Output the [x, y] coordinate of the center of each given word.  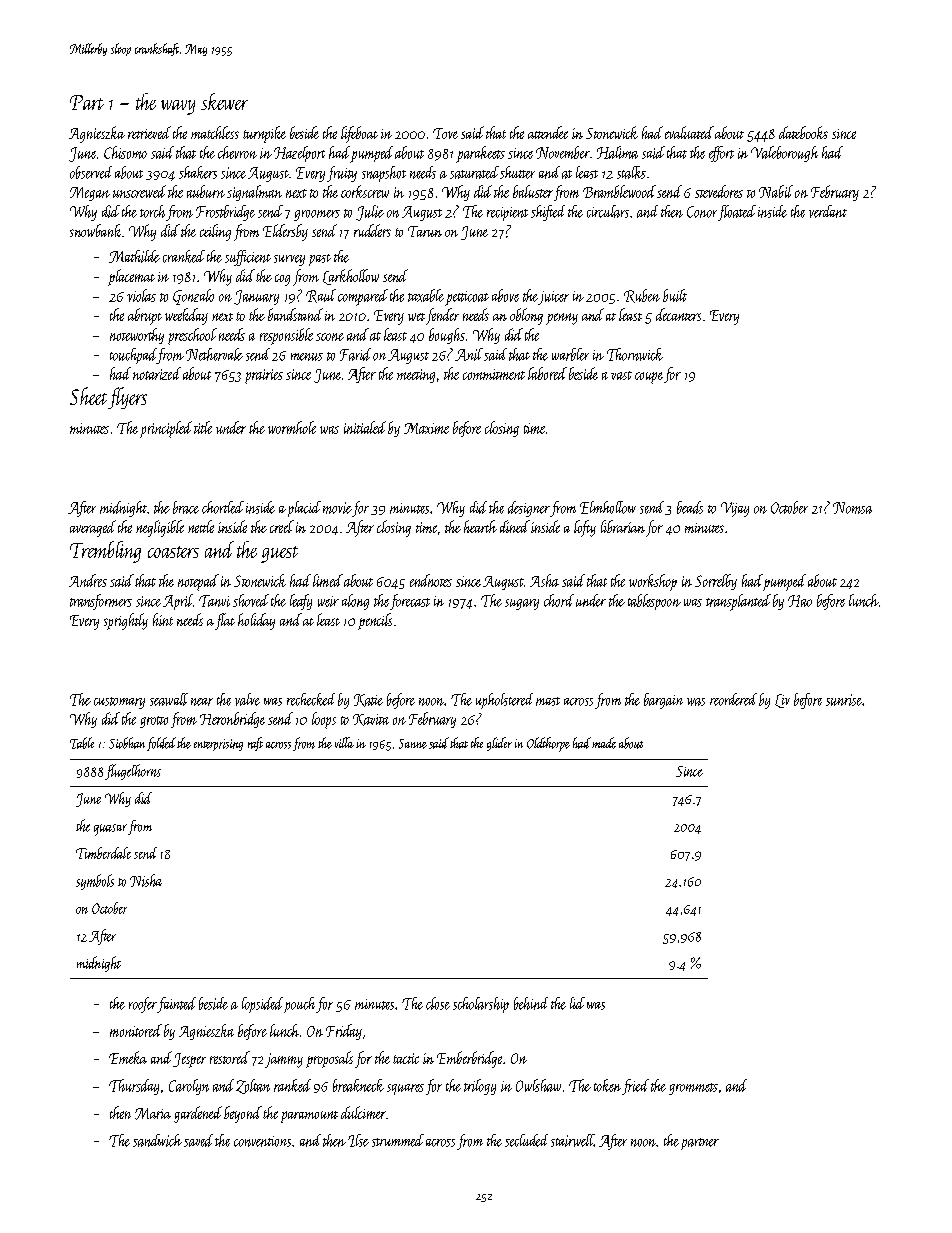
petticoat [467, 298]
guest [279, 554]
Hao [800, 601]
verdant [828, 211]
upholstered [504, 701]
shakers [198, 172]
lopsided [262, 1005]
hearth [480, 526]
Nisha [146, 880]
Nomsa [852, 508]
